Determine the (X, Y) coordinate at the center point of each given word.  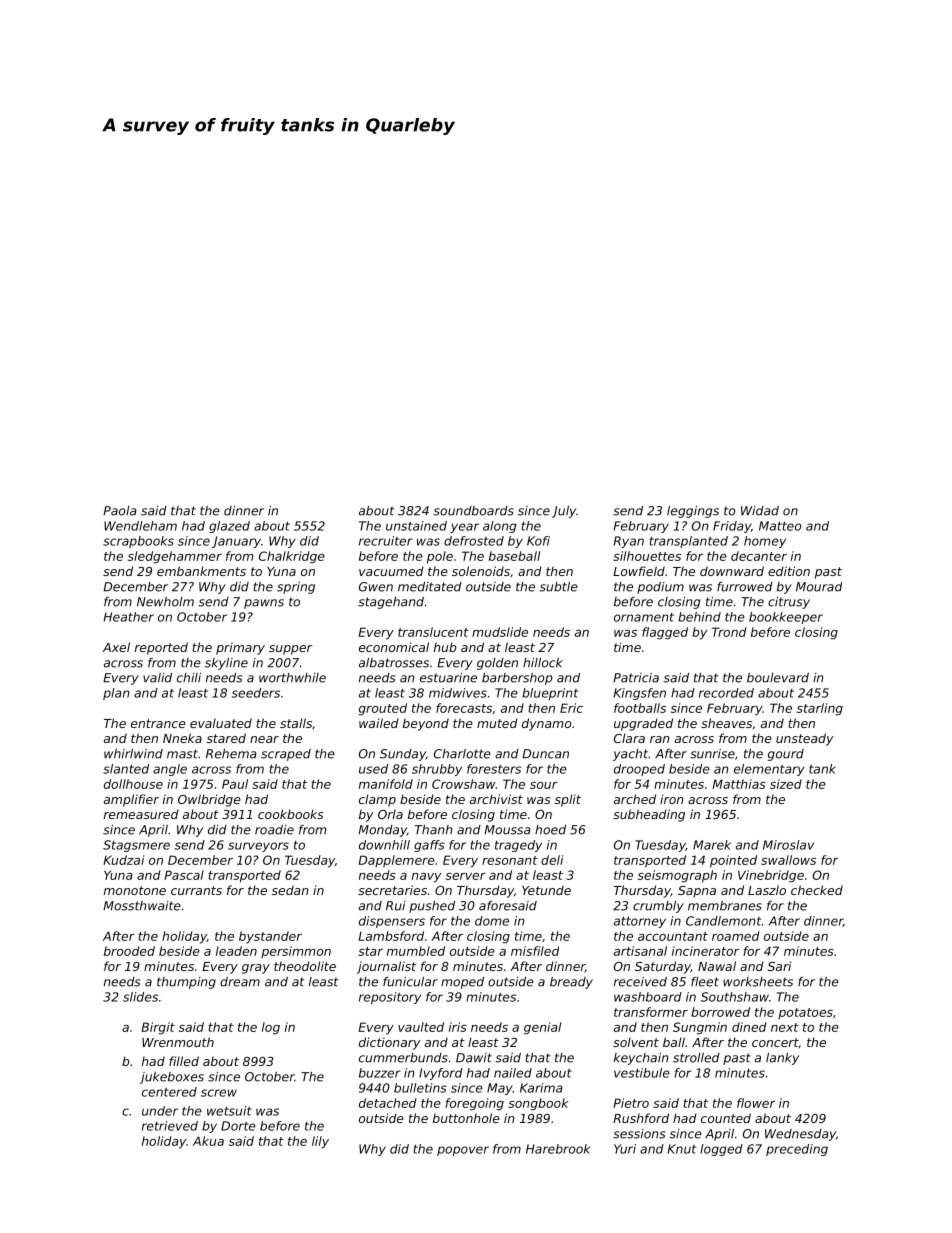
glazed (229, 527)
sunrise (712, 754)
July (564, 512)
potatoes (805, 1013)
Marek (712, 845)
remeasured (141, 814)
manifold (386, 784)
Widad (760, 511)
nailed (513, 1073)
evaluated (221, 723)
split (568, 800)
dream (240, 982)
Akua (208, 1141)
